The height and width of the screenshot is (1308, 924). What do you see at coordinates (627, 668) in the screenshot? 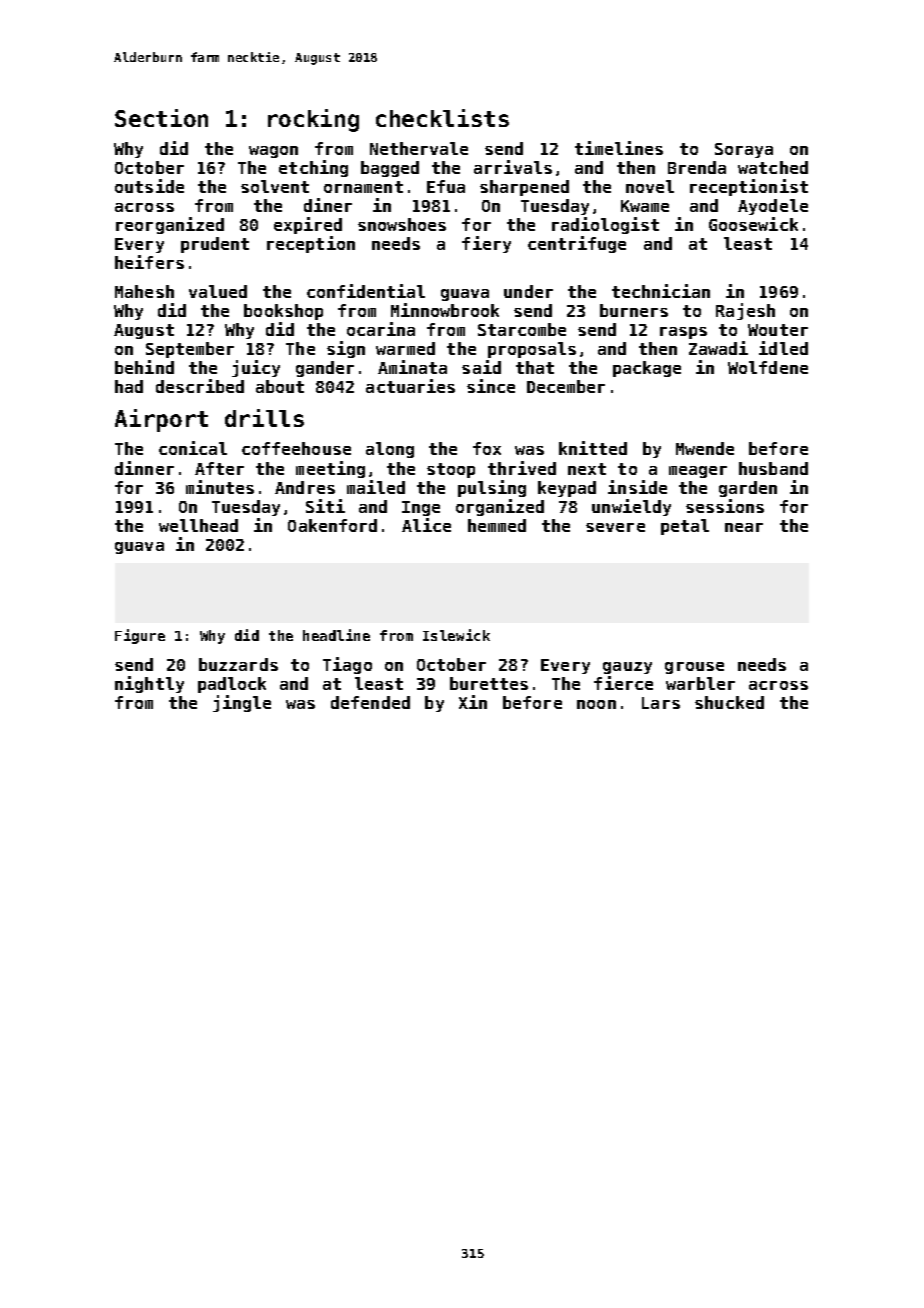
I see `gauzy` at bounding box center [627, 668].
